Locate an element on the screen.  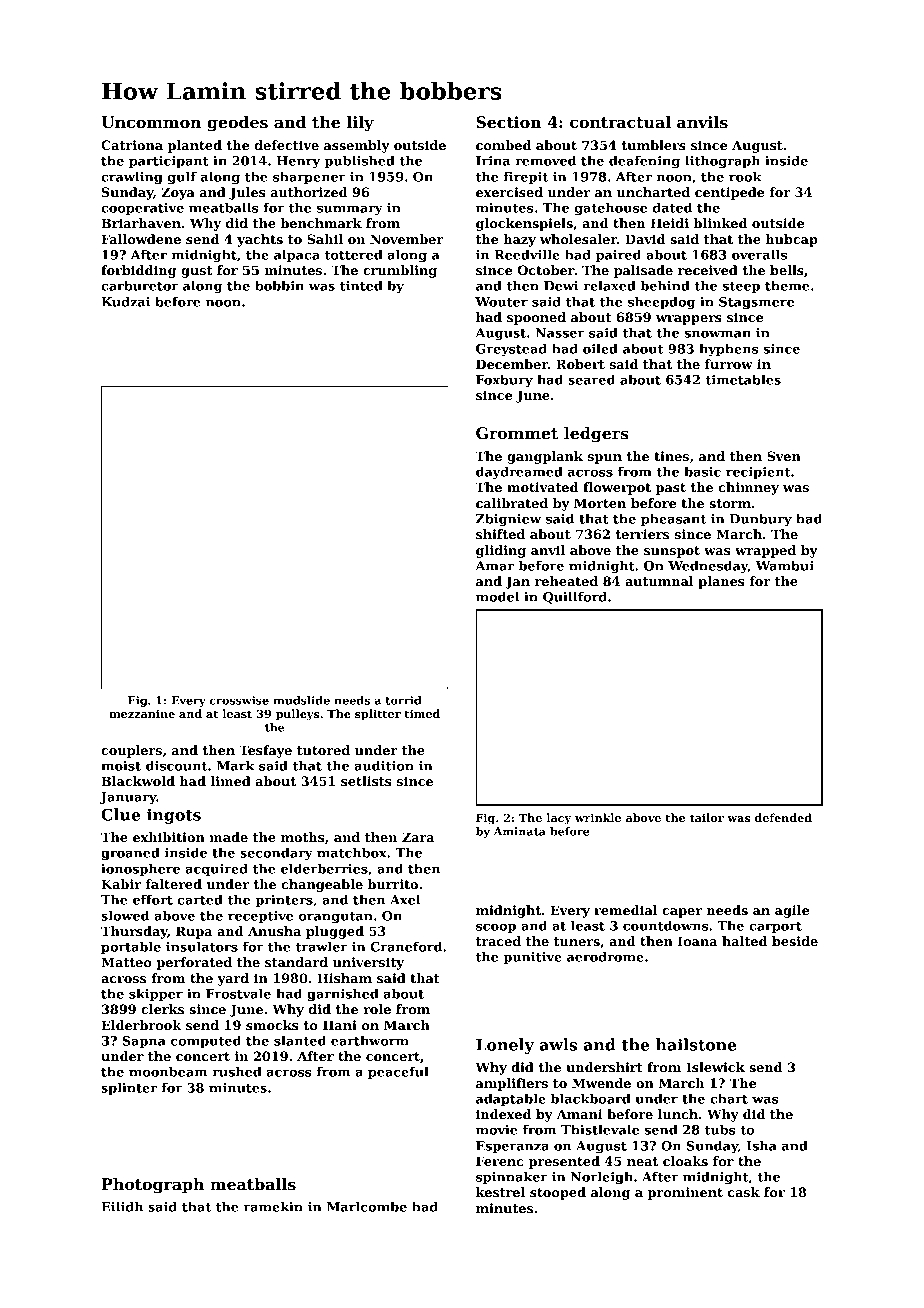
carburetor is located at coordinates (139, 285).
